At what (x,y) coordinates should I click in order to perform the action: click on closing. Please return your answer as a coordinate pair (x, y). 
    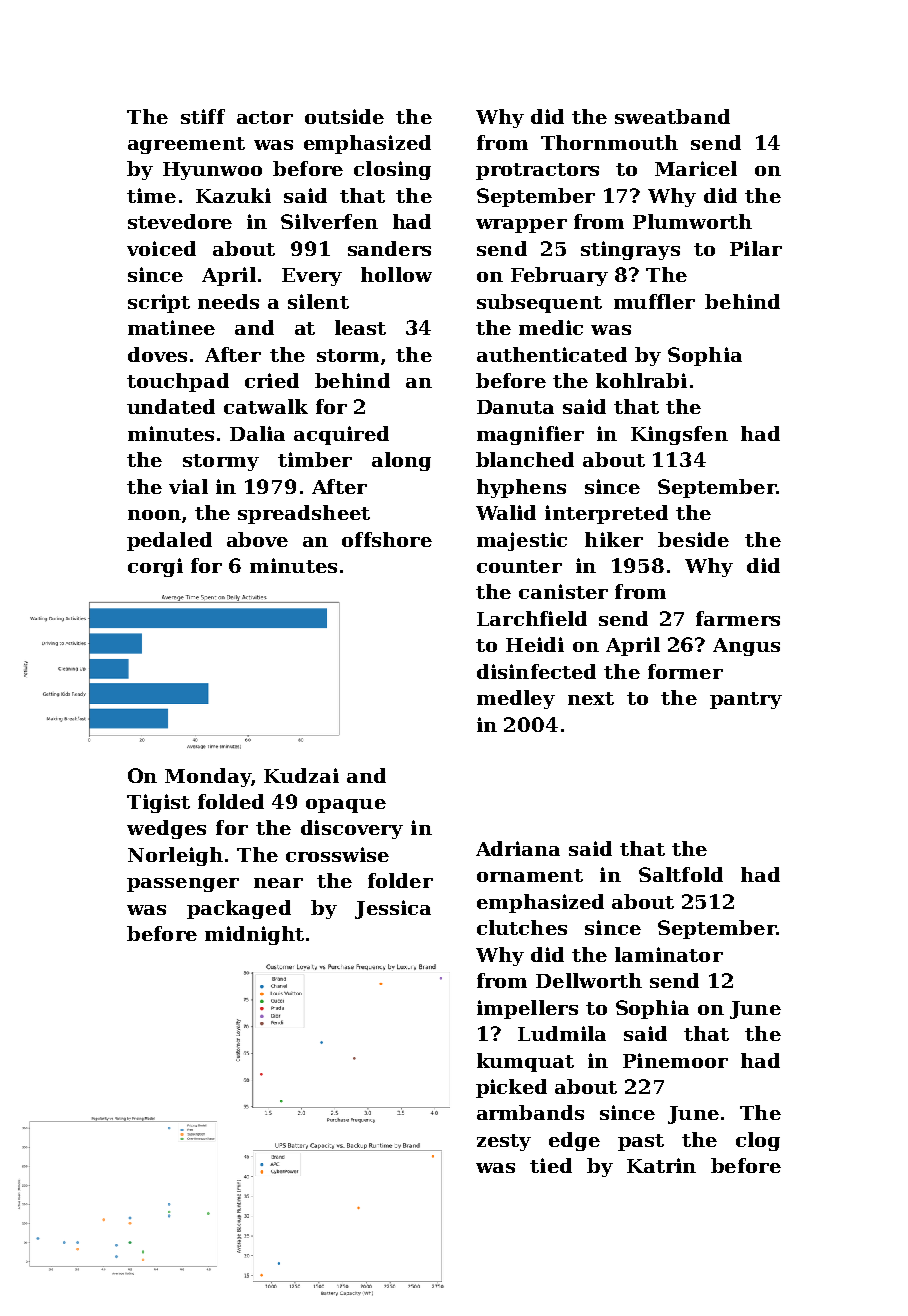
    Looking at the image, I should click on (392, 170).
